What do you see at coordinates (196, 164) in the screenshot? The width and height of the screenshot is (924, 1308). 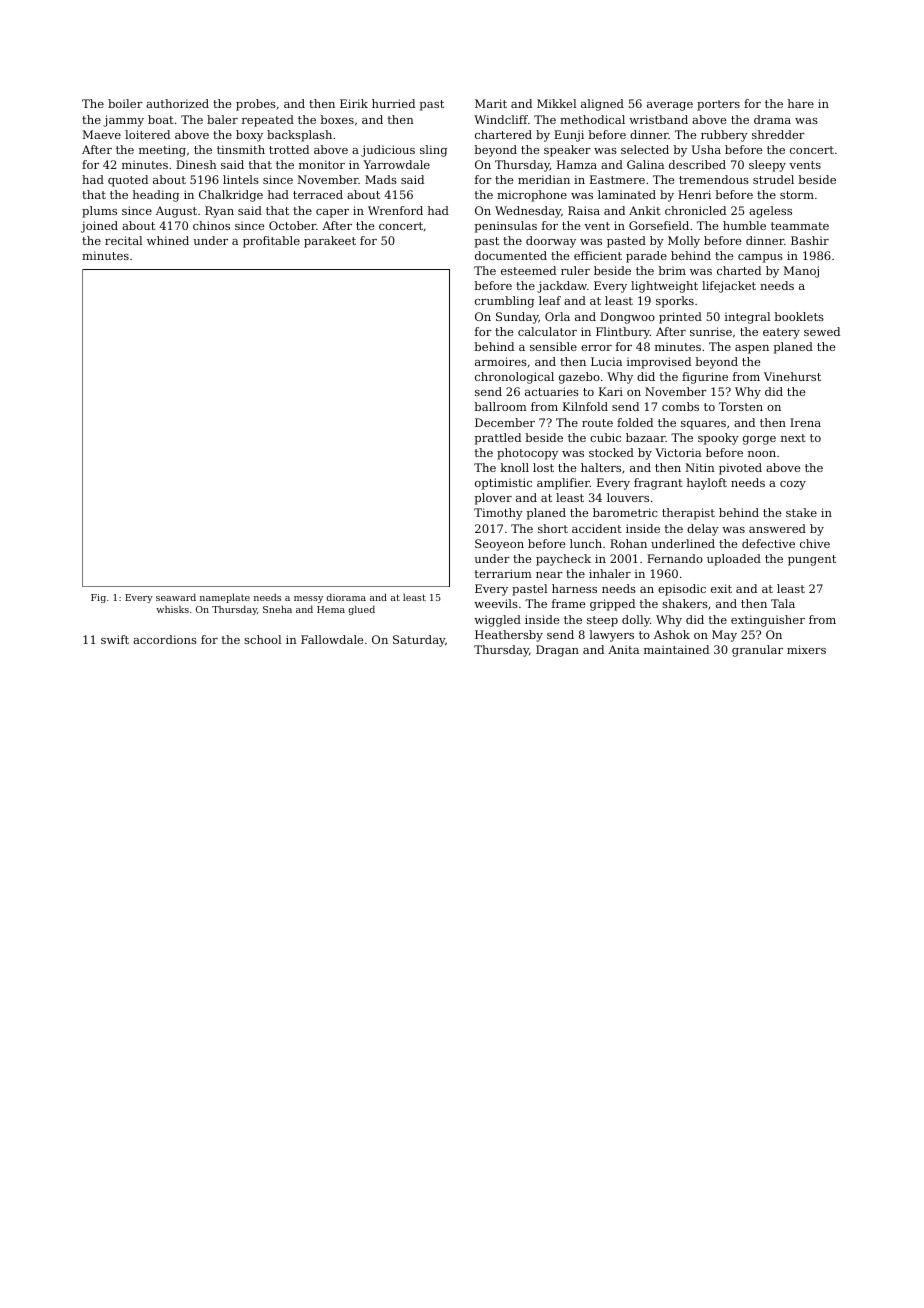 I see `Dinesh` at bounding box center [196, 164].
